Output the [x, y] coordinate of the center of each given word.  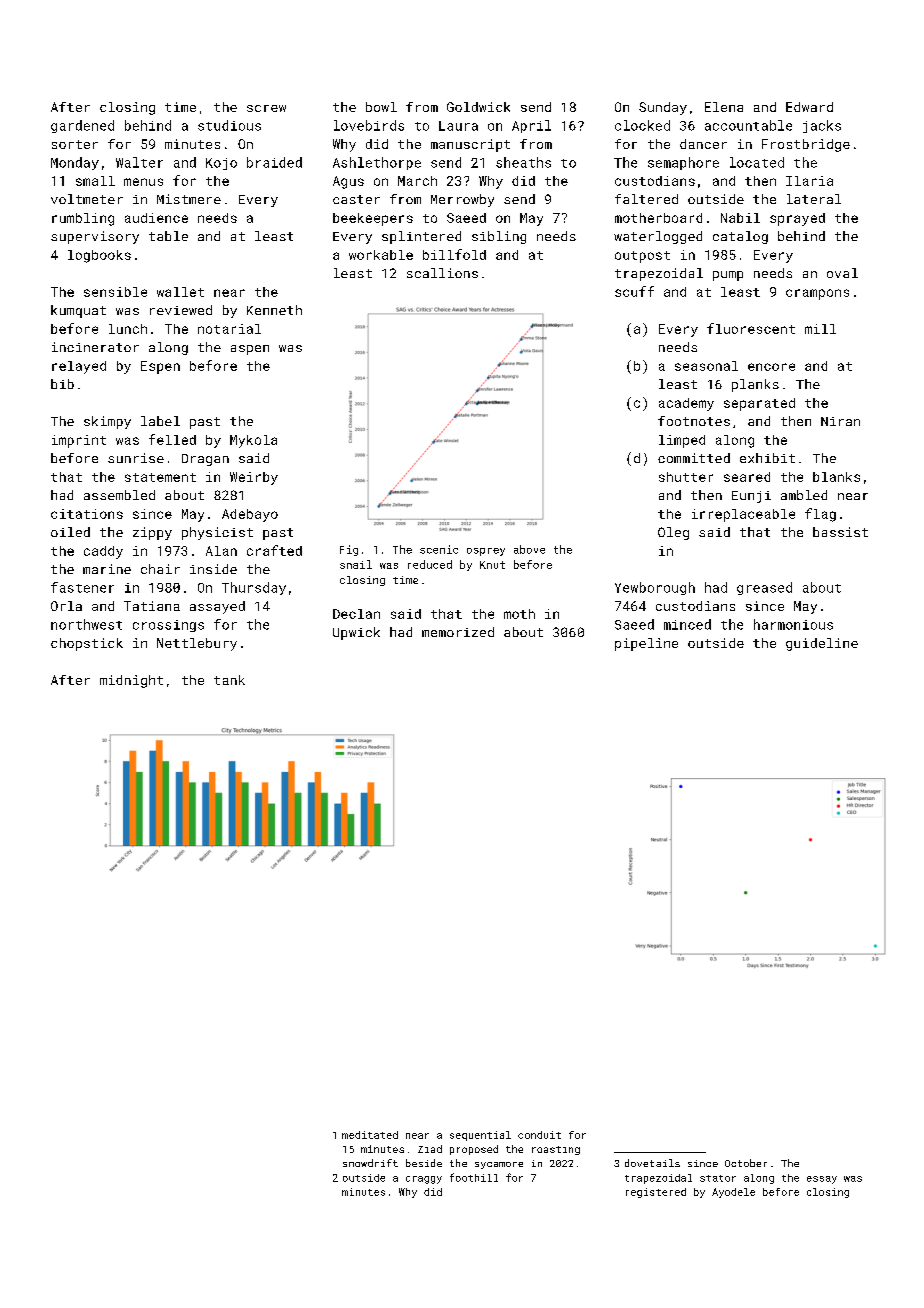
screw [266, 108]
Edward [809, 107]
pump [728, 276]
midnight [131, 681]
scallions [442, 273]
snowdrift [370, 1163]
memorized [458, 632]
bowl [381, 107]
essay [822, 1180]
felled [172, 439]
